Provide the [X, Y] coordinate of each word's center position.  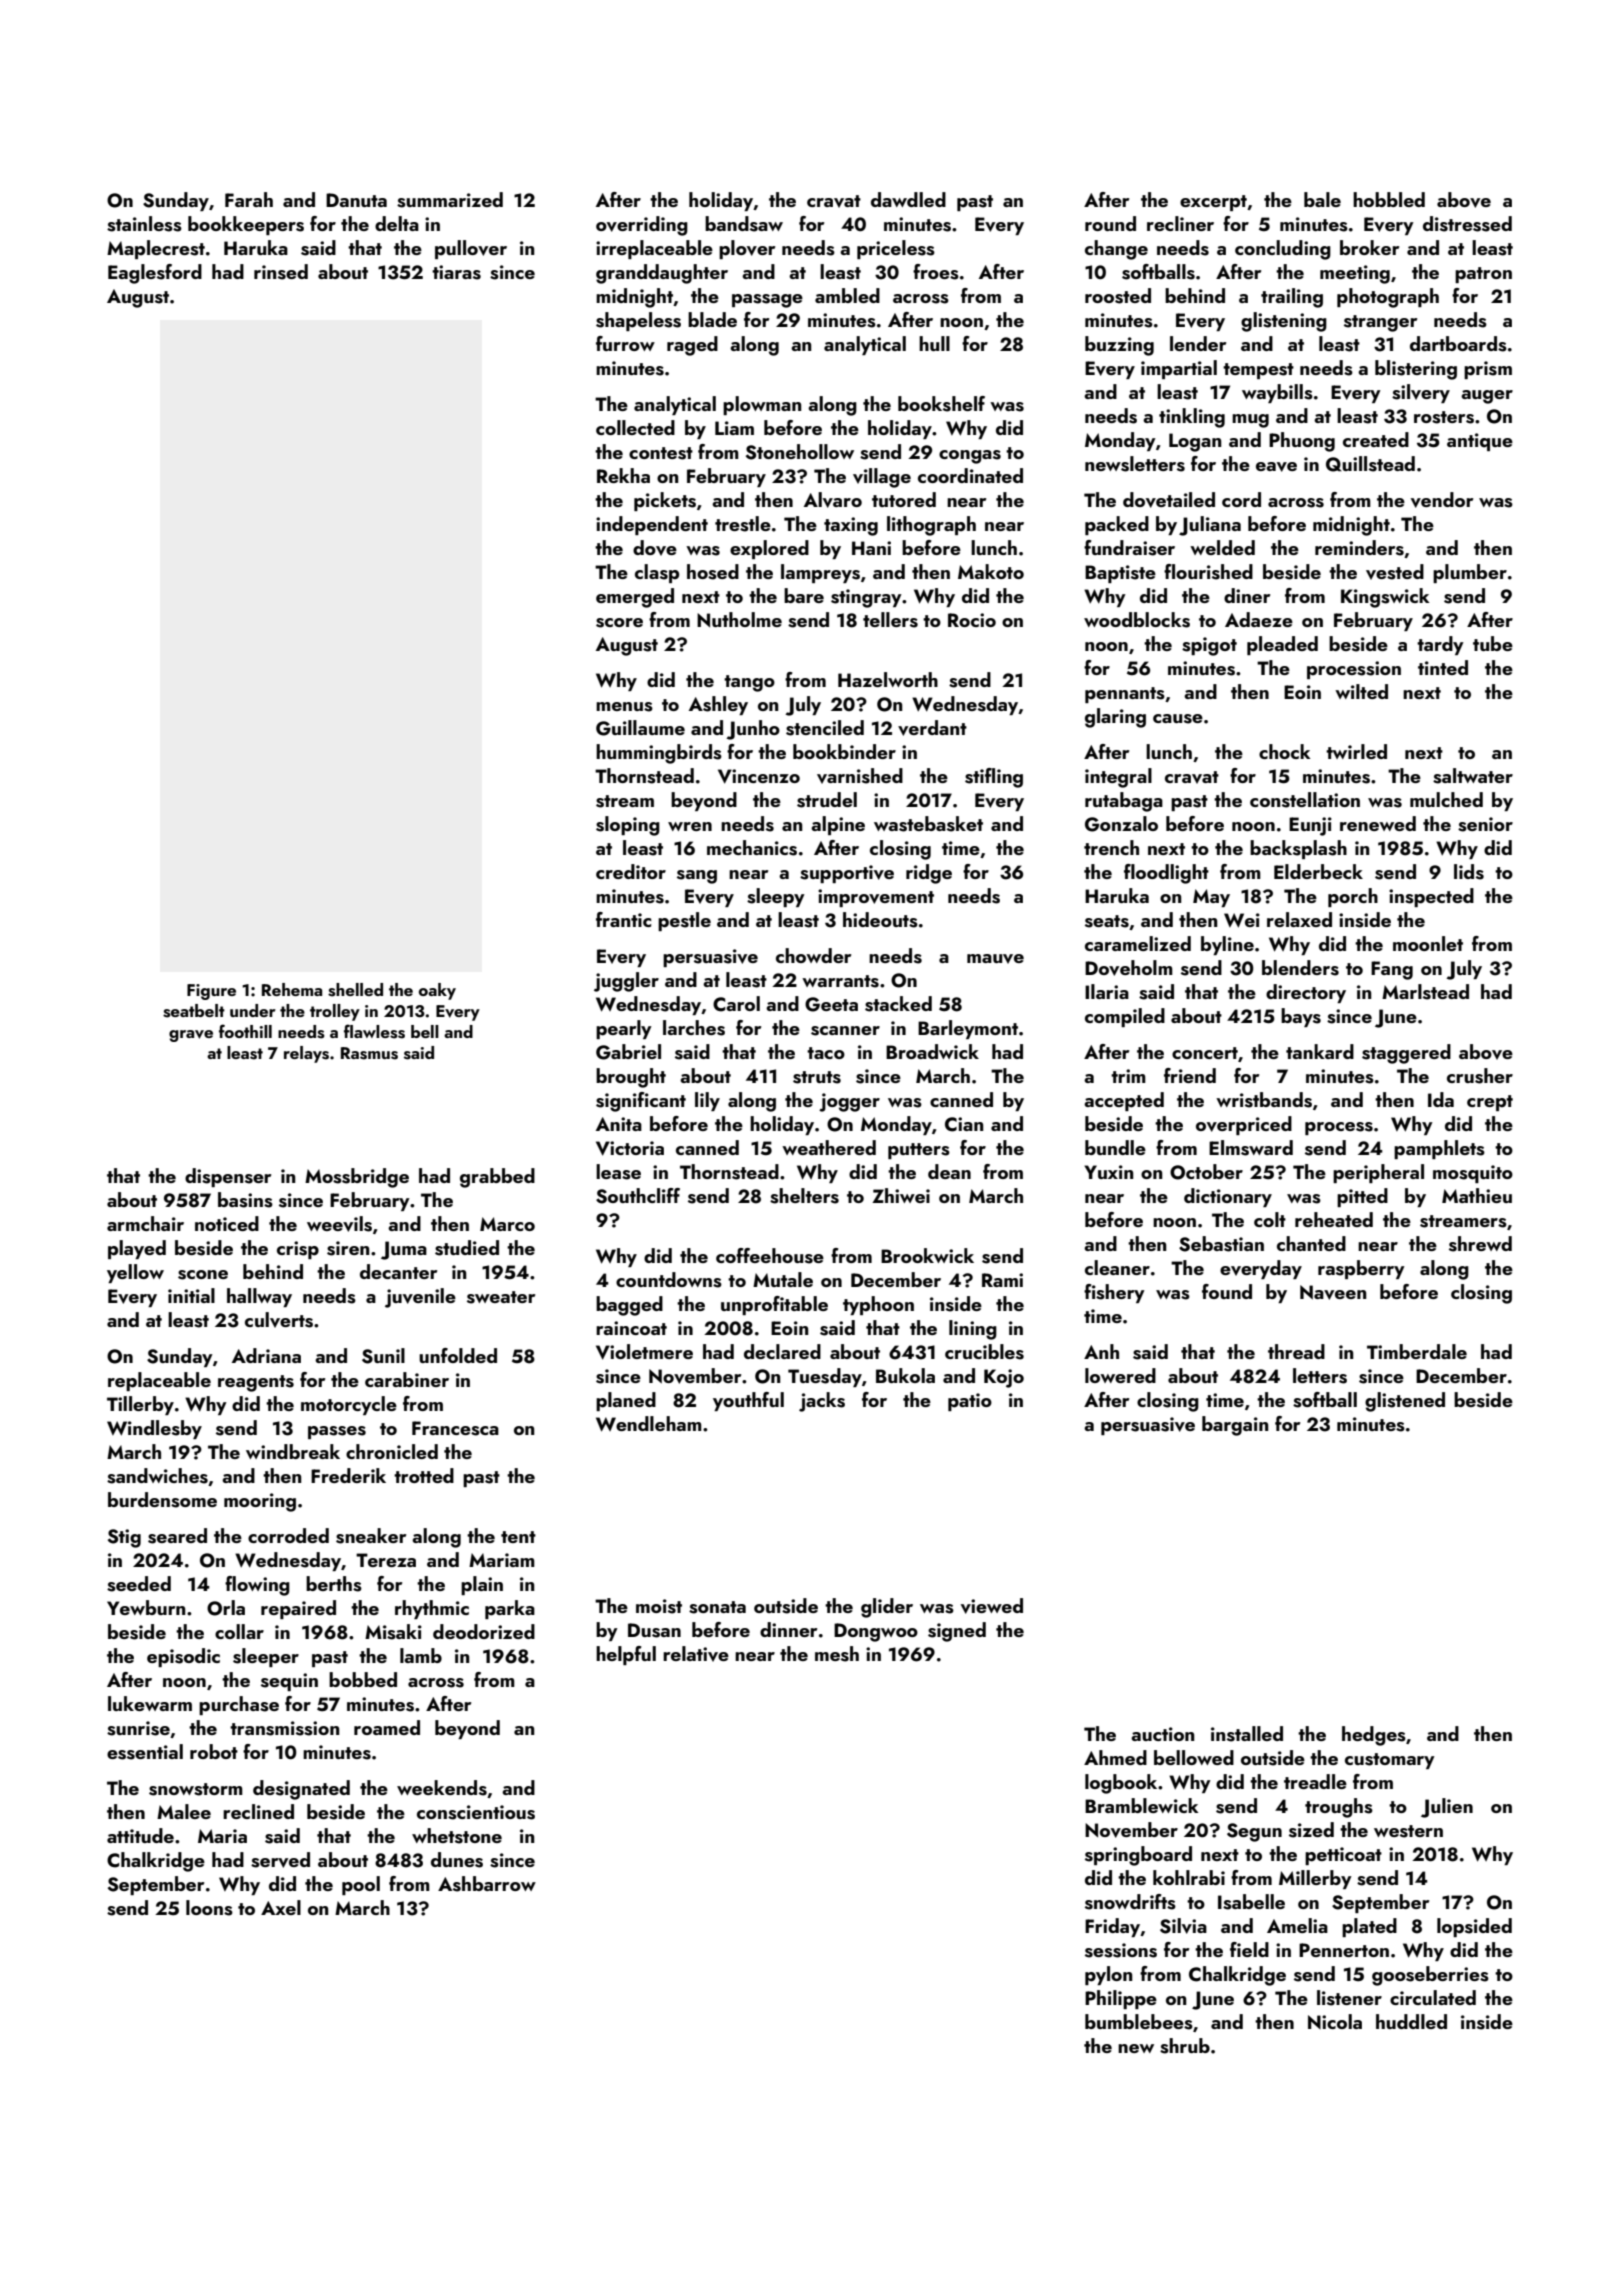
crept [1490, 1103]
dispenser [228, 1177]
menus [624, 707]
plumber [1470, 573]
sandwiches [157, 1476]
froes [936, 272]
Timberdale [1417, 1351]
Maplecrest [156, 249]
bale [1322, 199]
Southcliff [638, 1196]
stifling [994, 778]
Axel [281, 1907]
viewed [992, 1606]
